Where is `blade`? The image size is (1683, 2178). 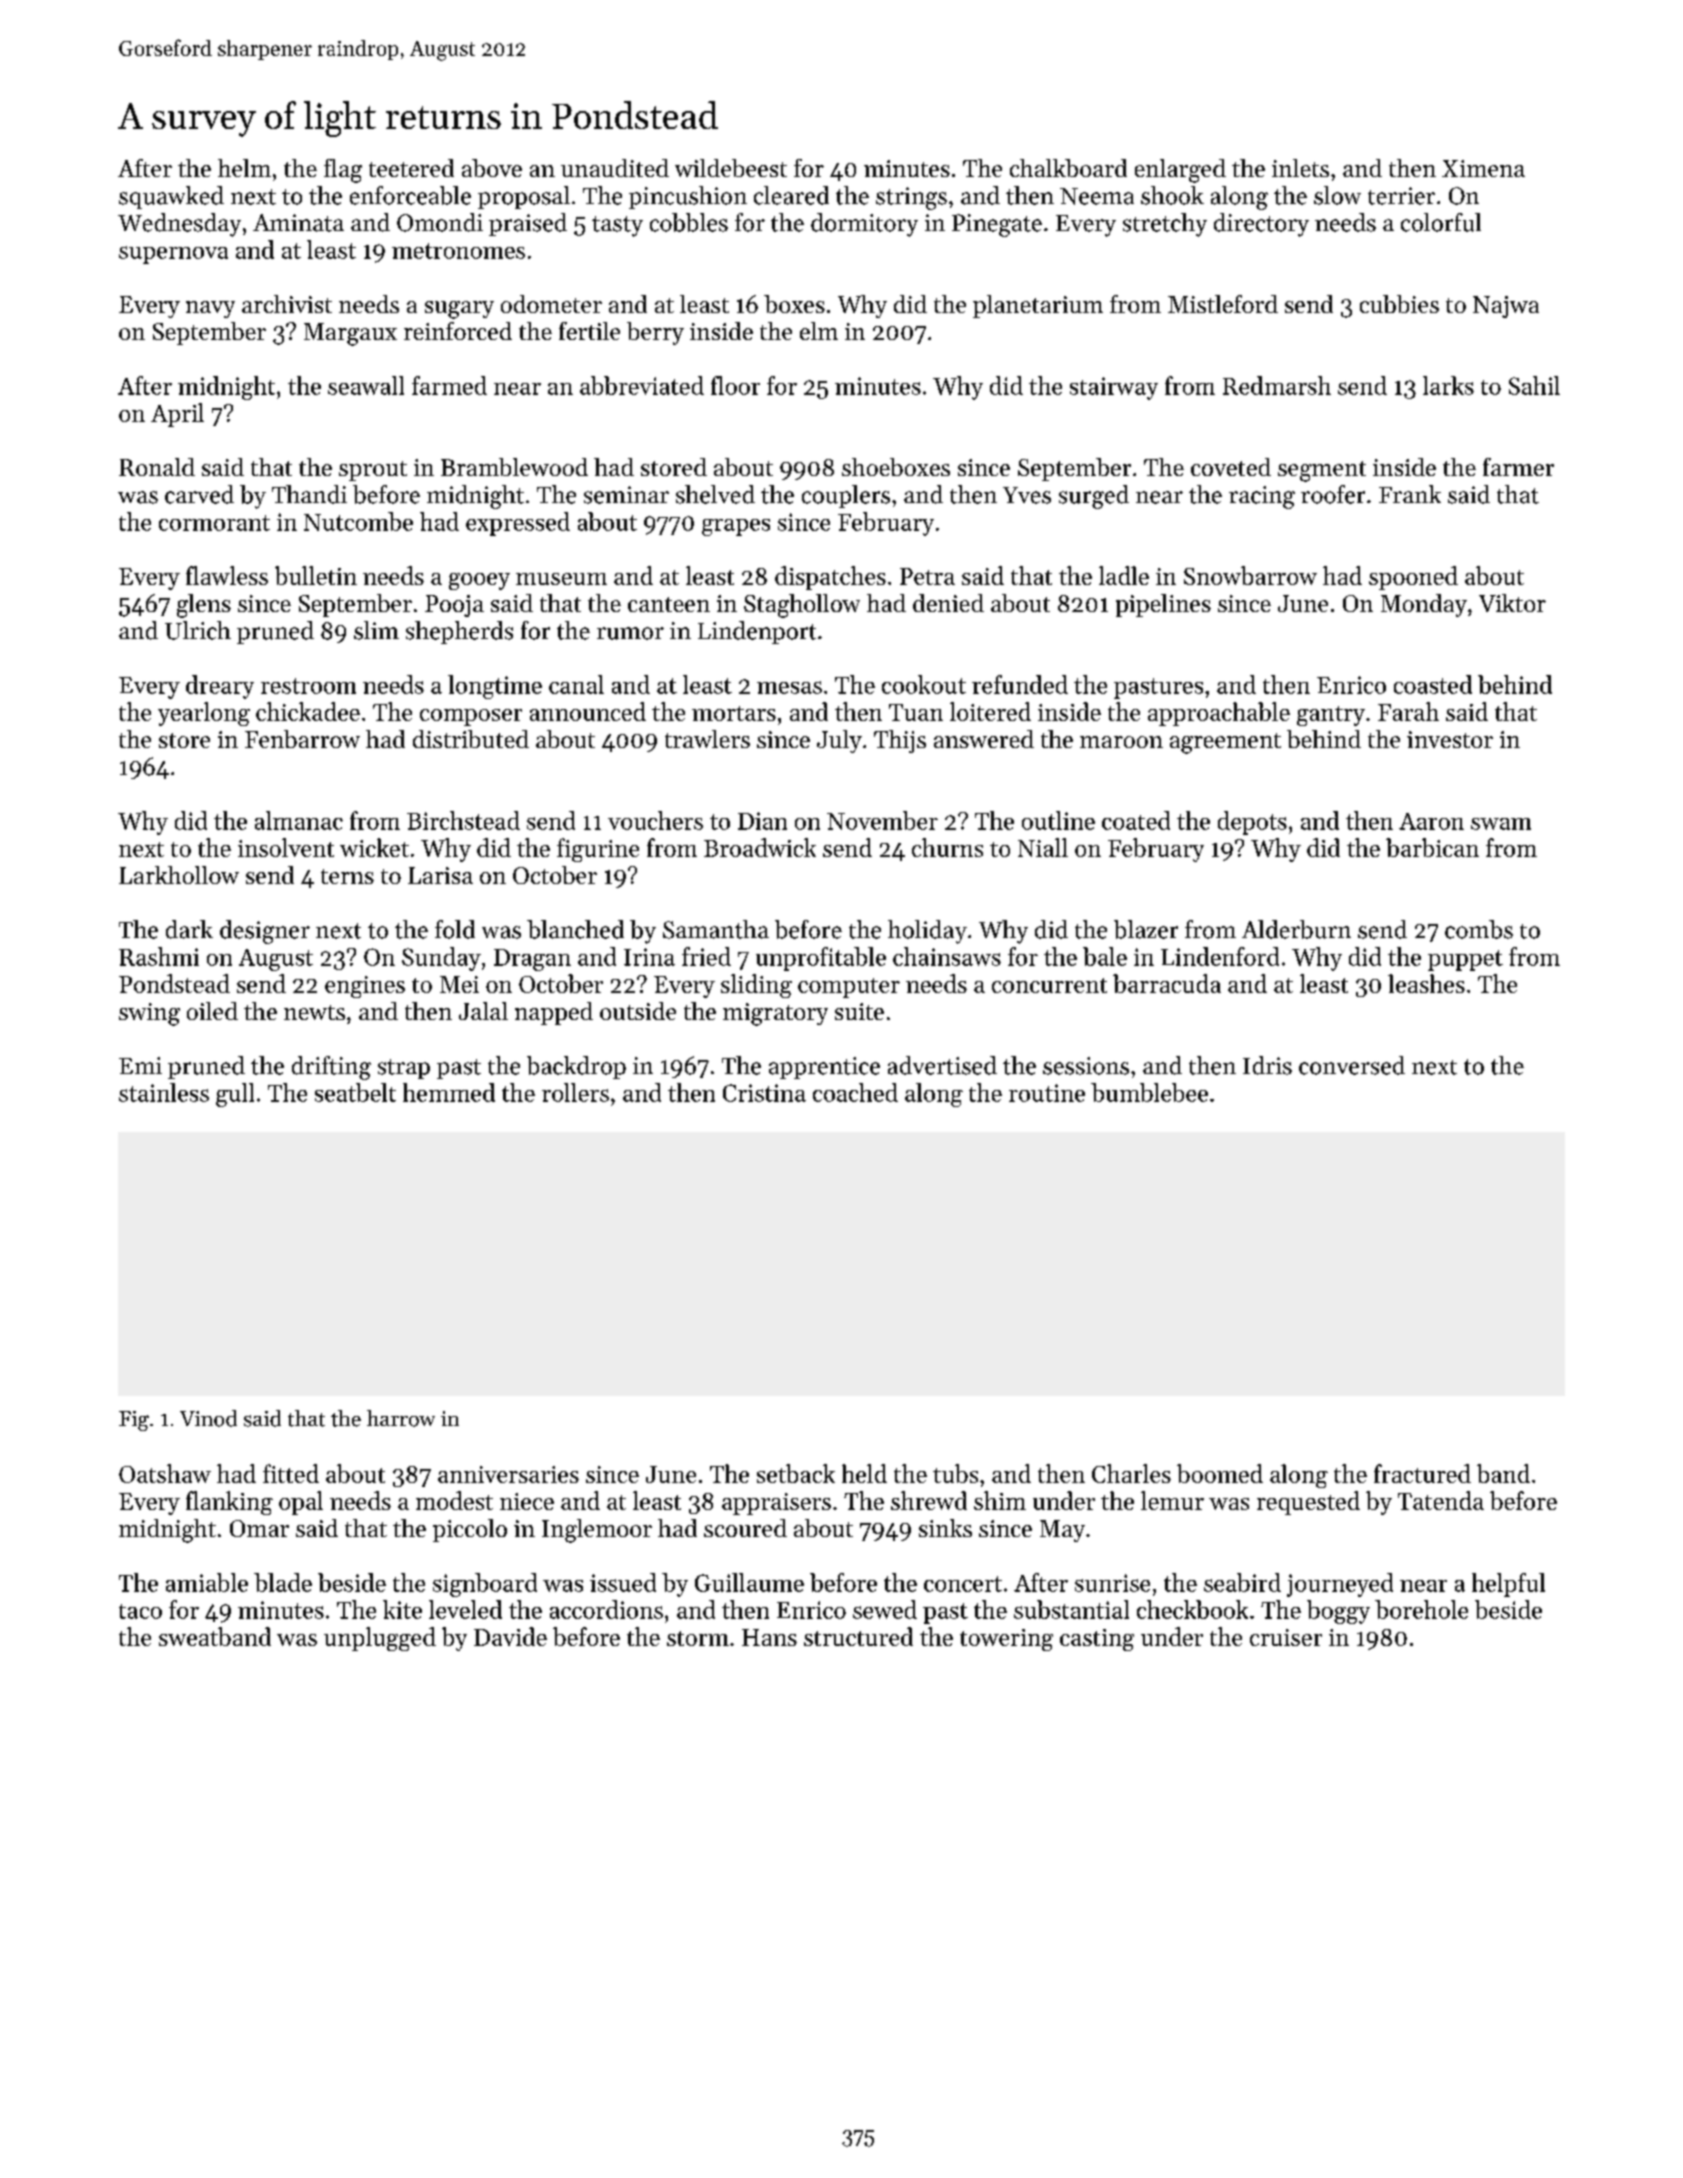 blade is located at coordinates (283, 1582).
